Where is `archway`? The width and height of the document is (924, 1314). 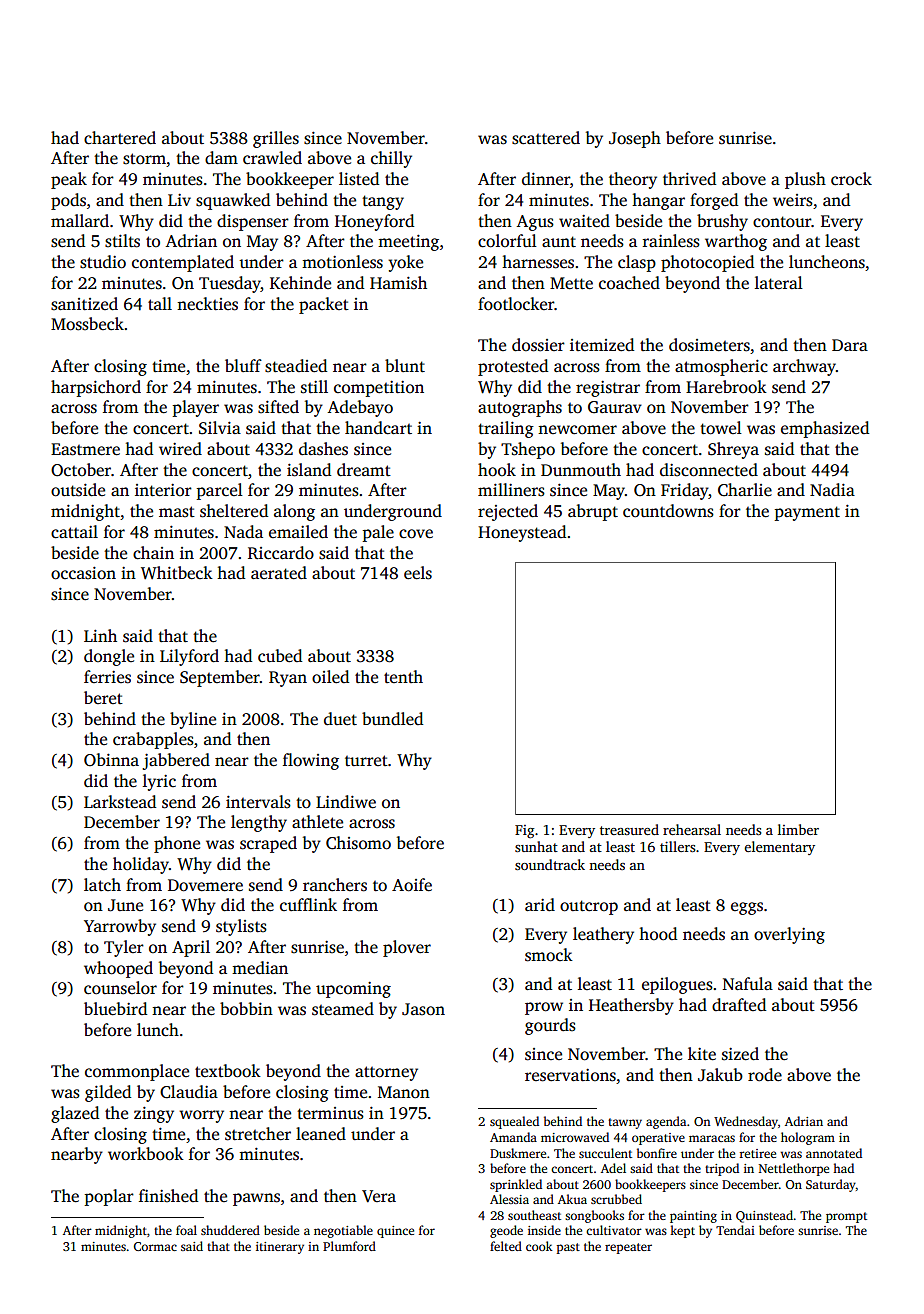
archway is located at coordinates (804, 367).
